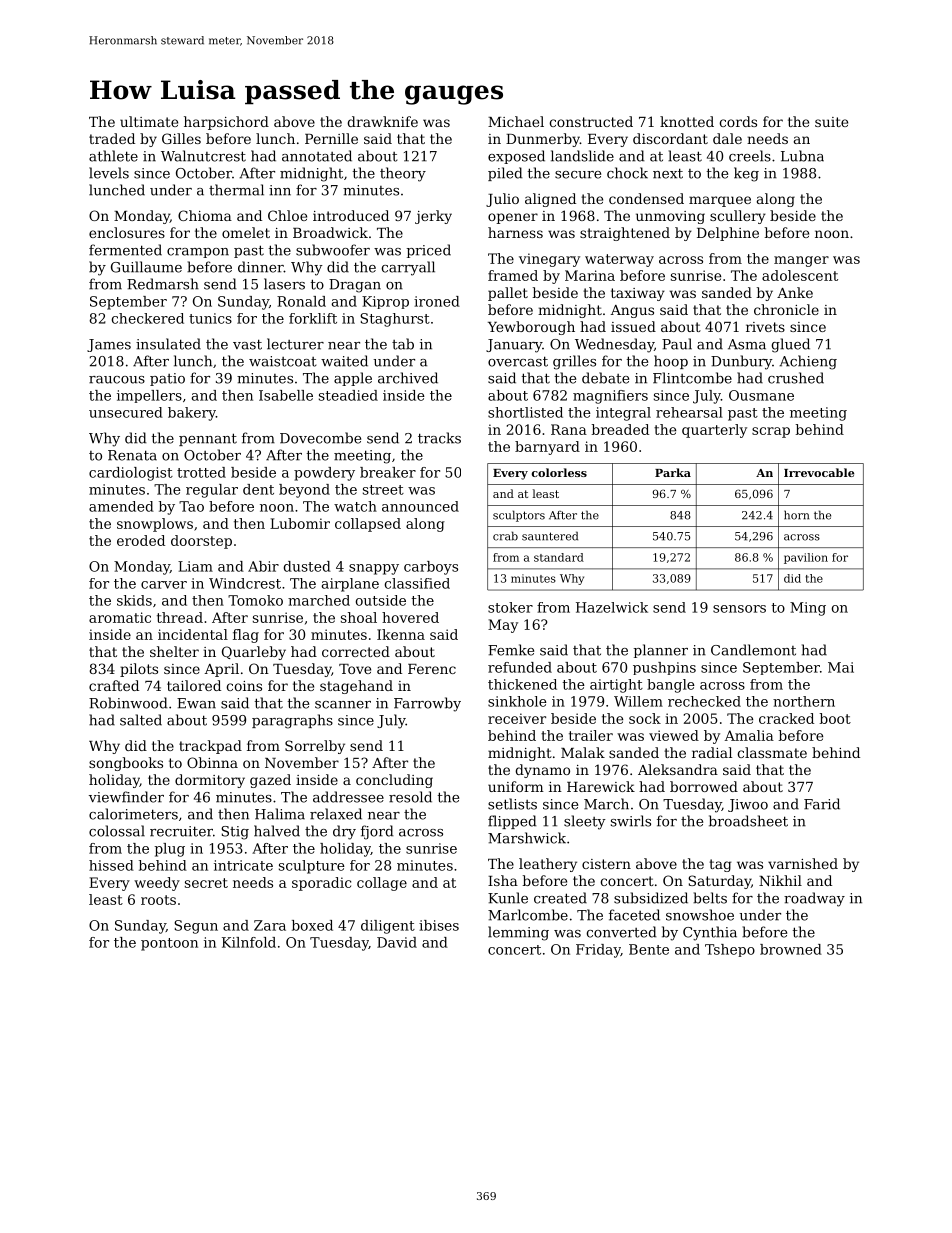 The width and height of the document is (952, 1233). Describe the element at coordinates (753, 650) in the document. I see `Candlemont` at that location.
